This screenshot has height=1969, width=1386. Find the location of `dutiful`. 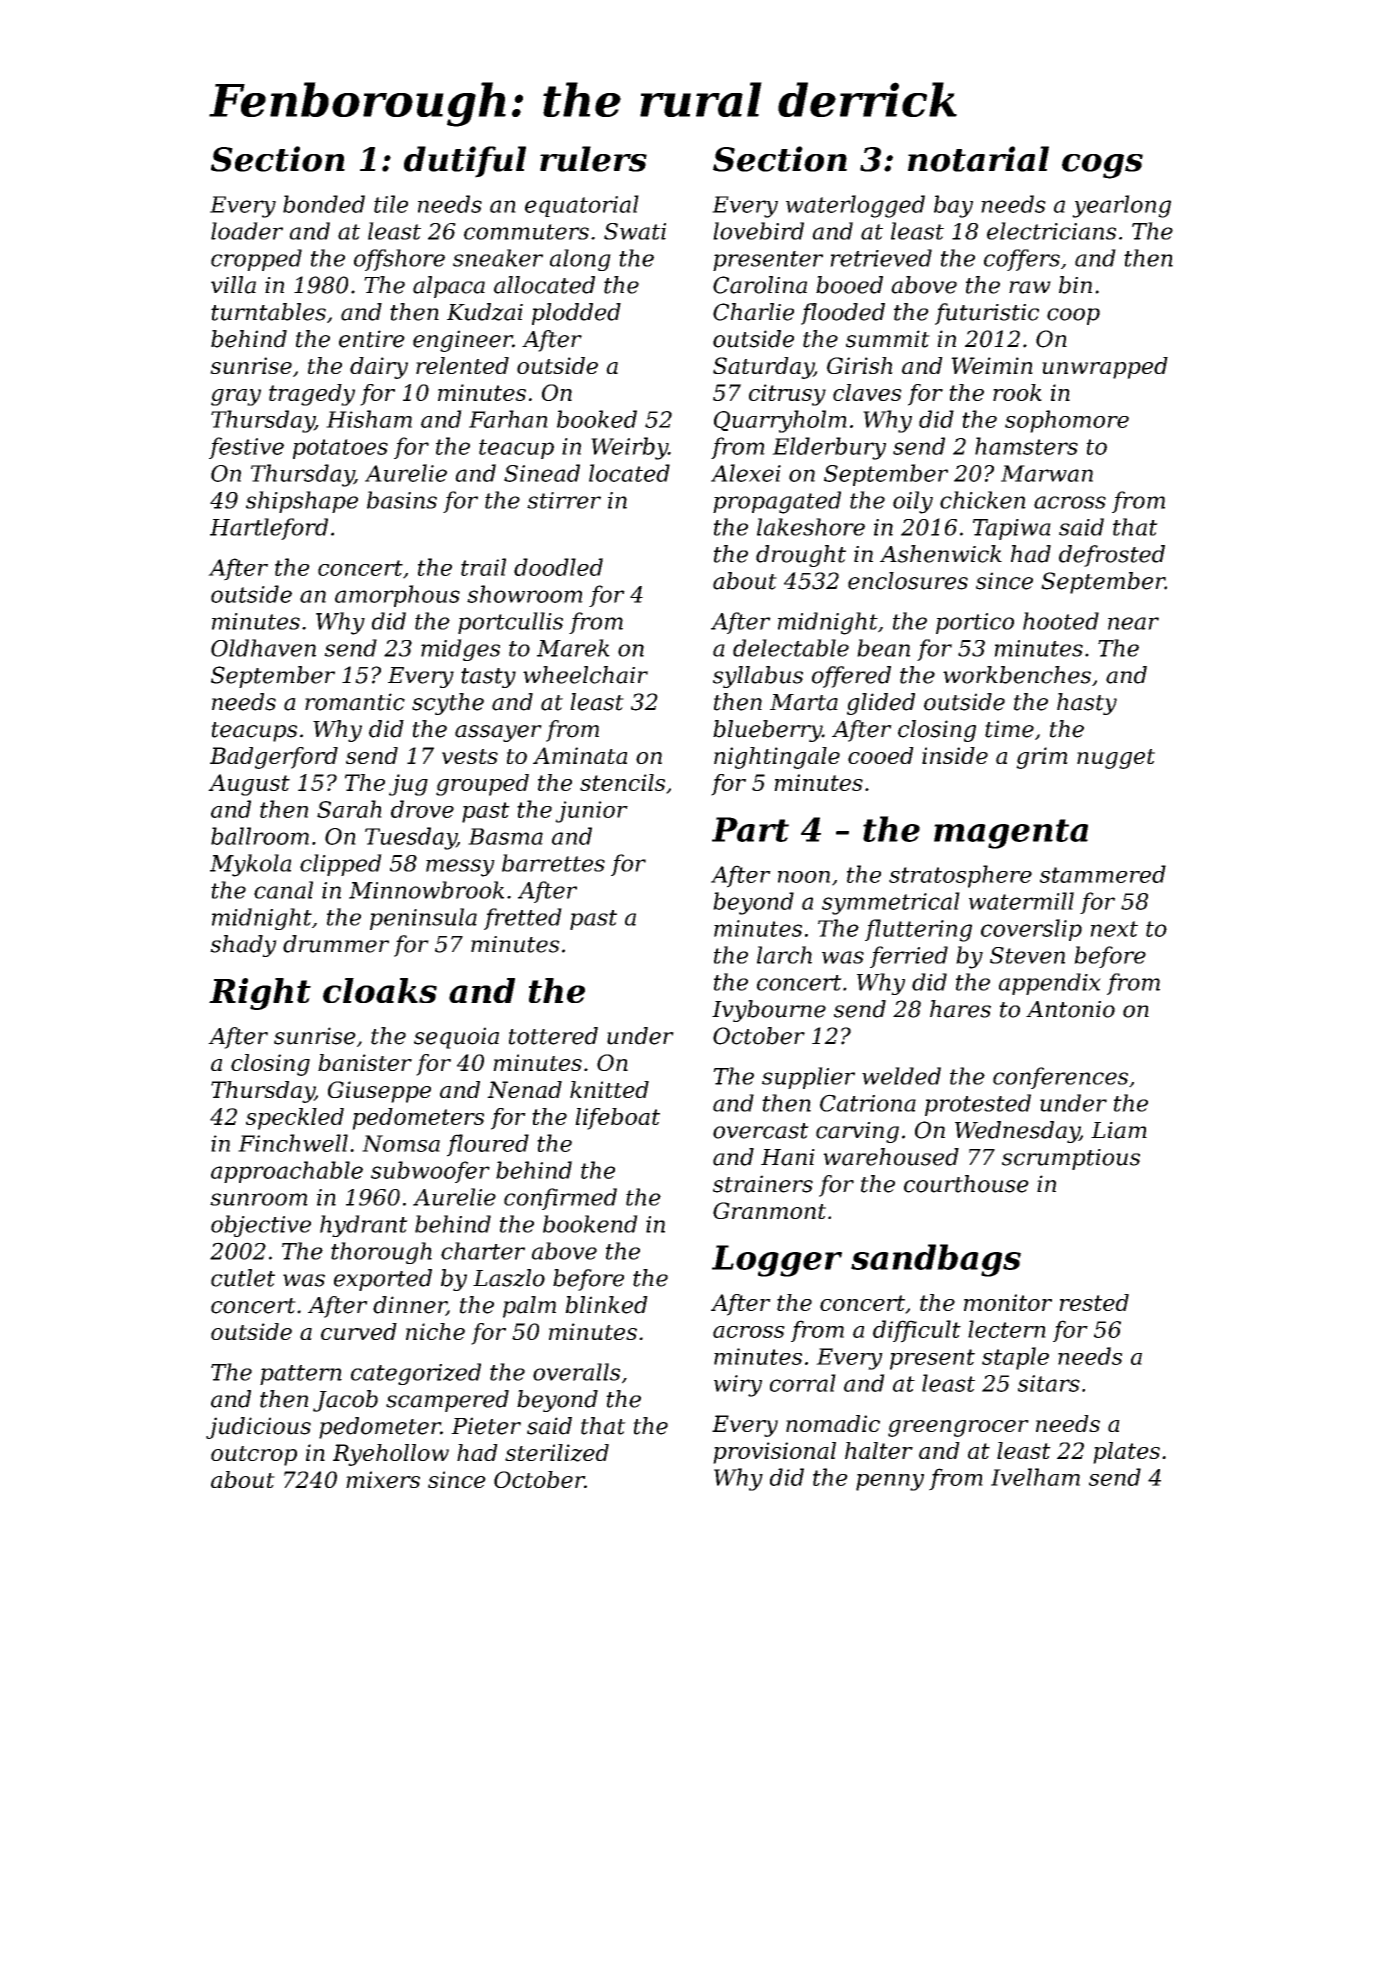

dutiful is located at coordinates (465, 162).
